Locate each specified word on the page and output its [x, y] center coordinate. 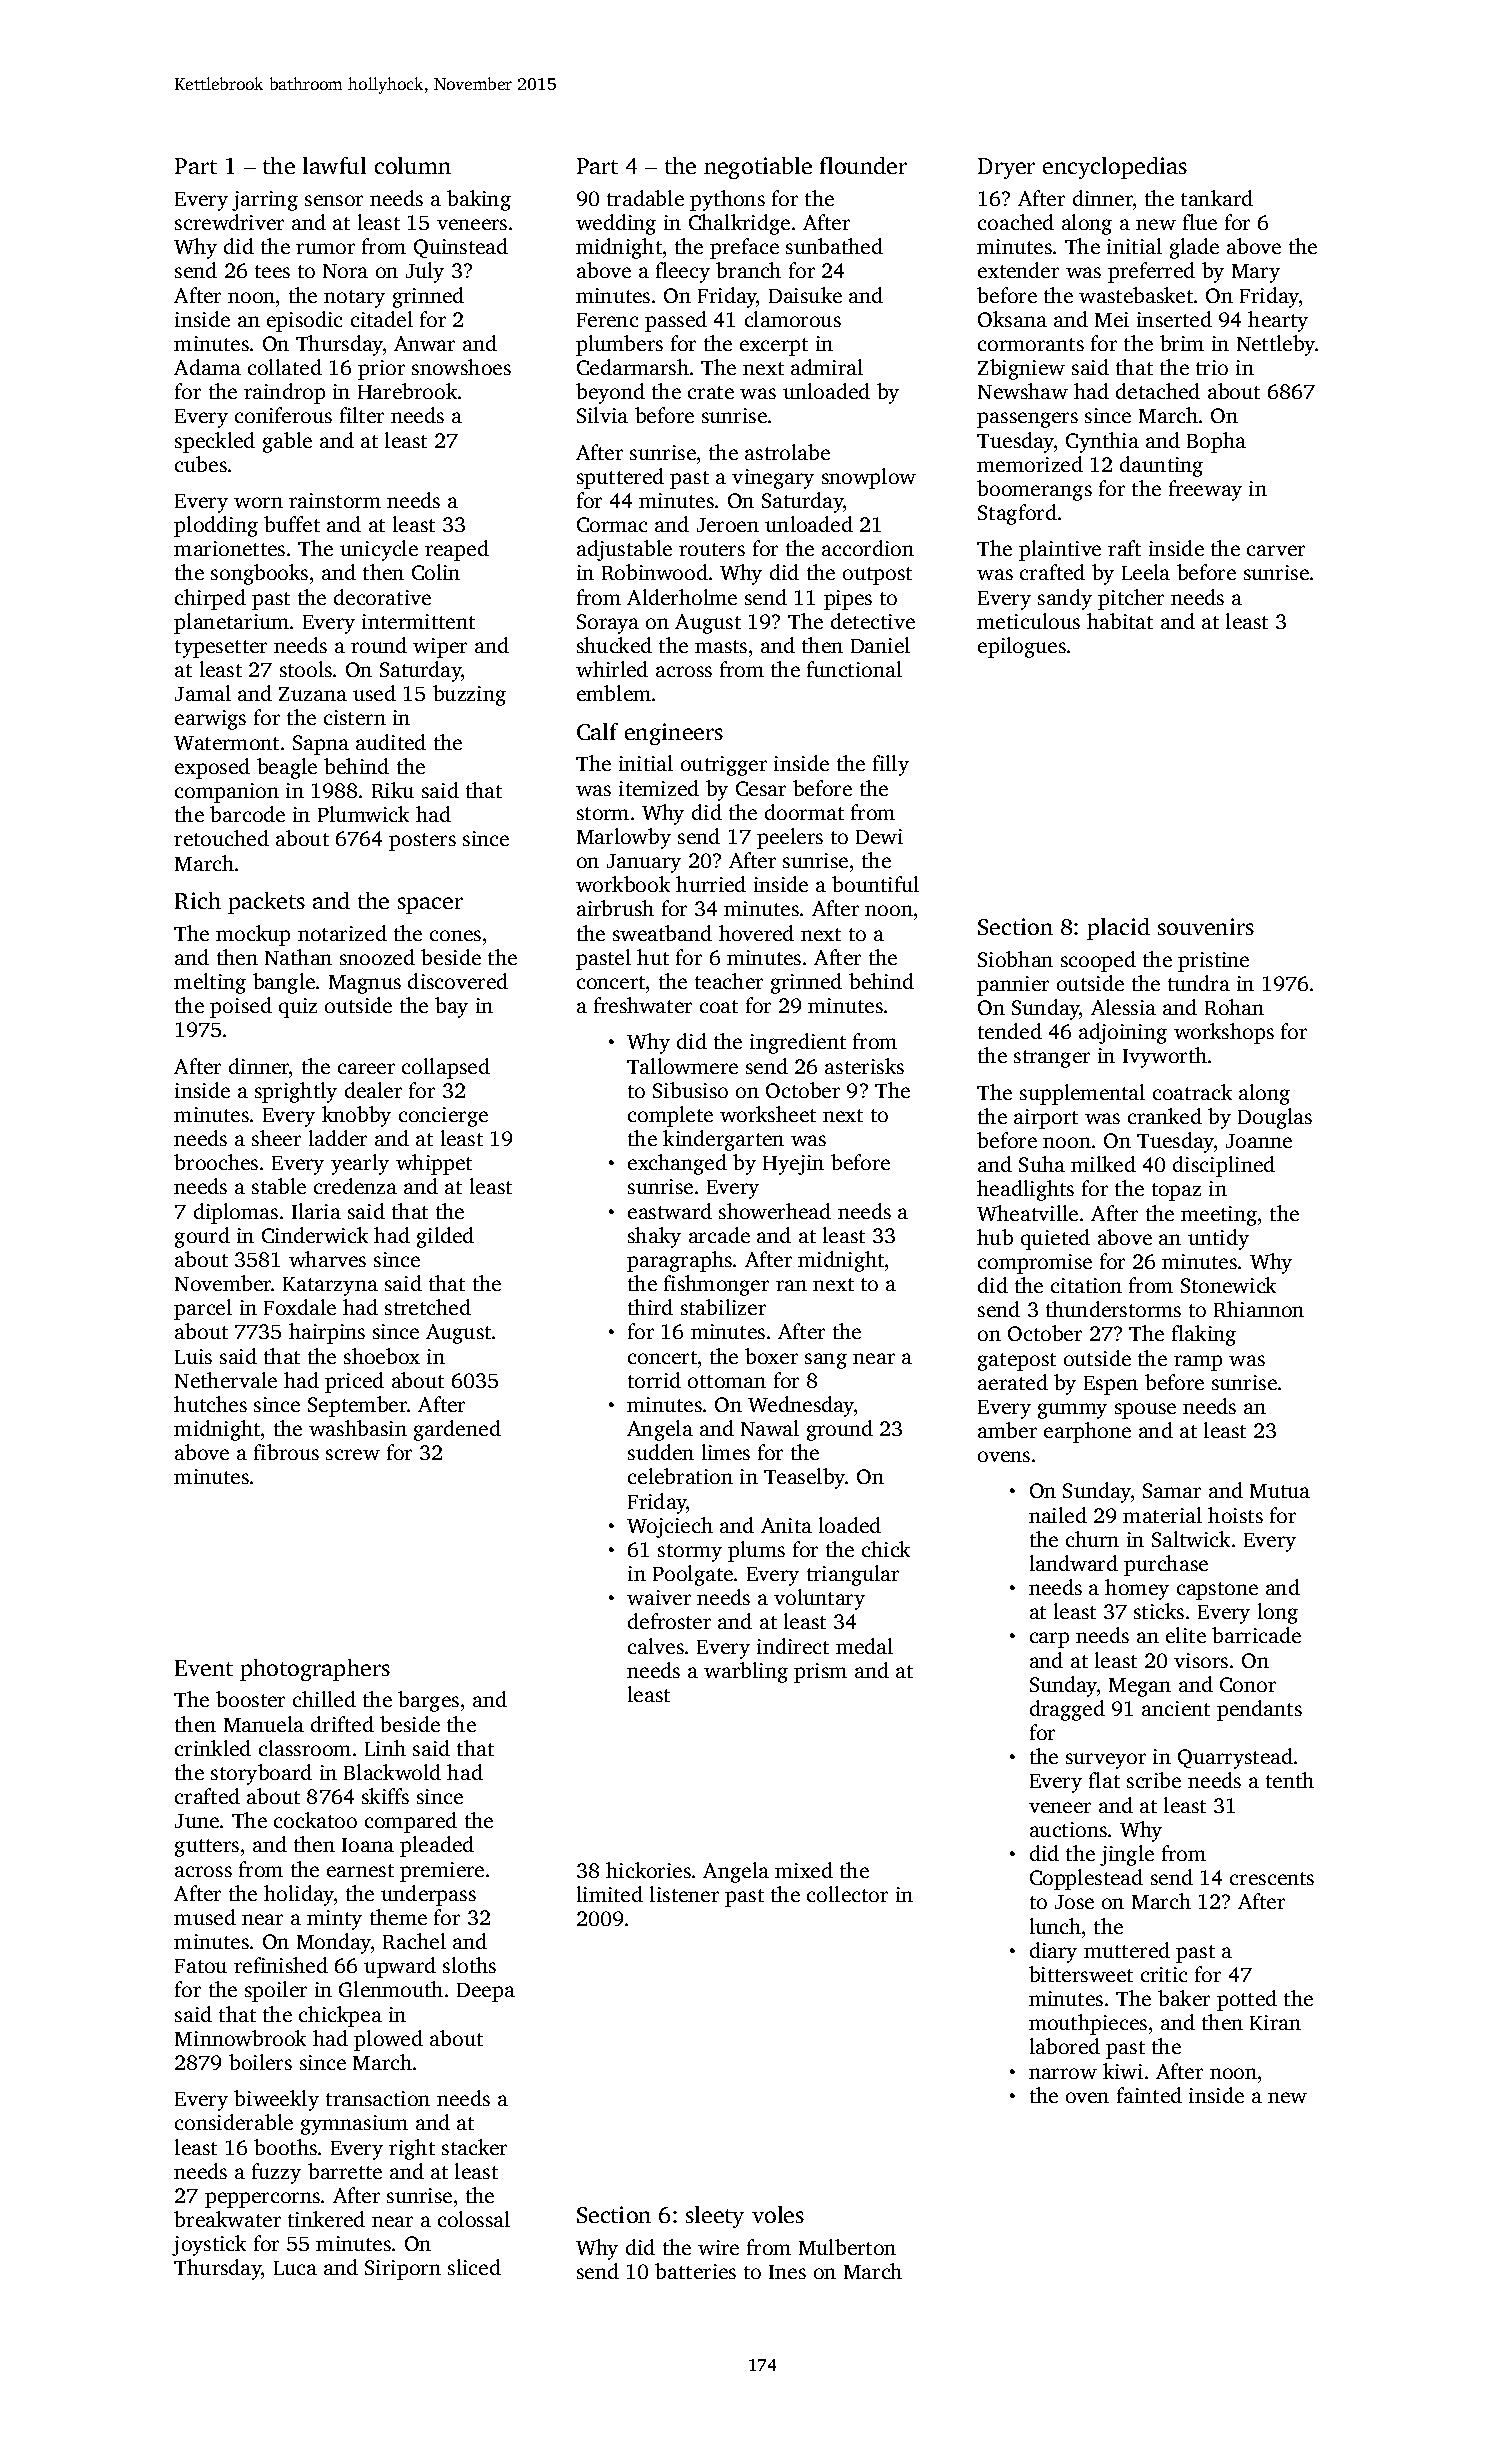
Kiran [1275, 2022]
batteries [695, 2271]
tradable [645, 198]
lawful [334, 165]
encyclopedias [1115, 168]
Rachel [414, 1941]
